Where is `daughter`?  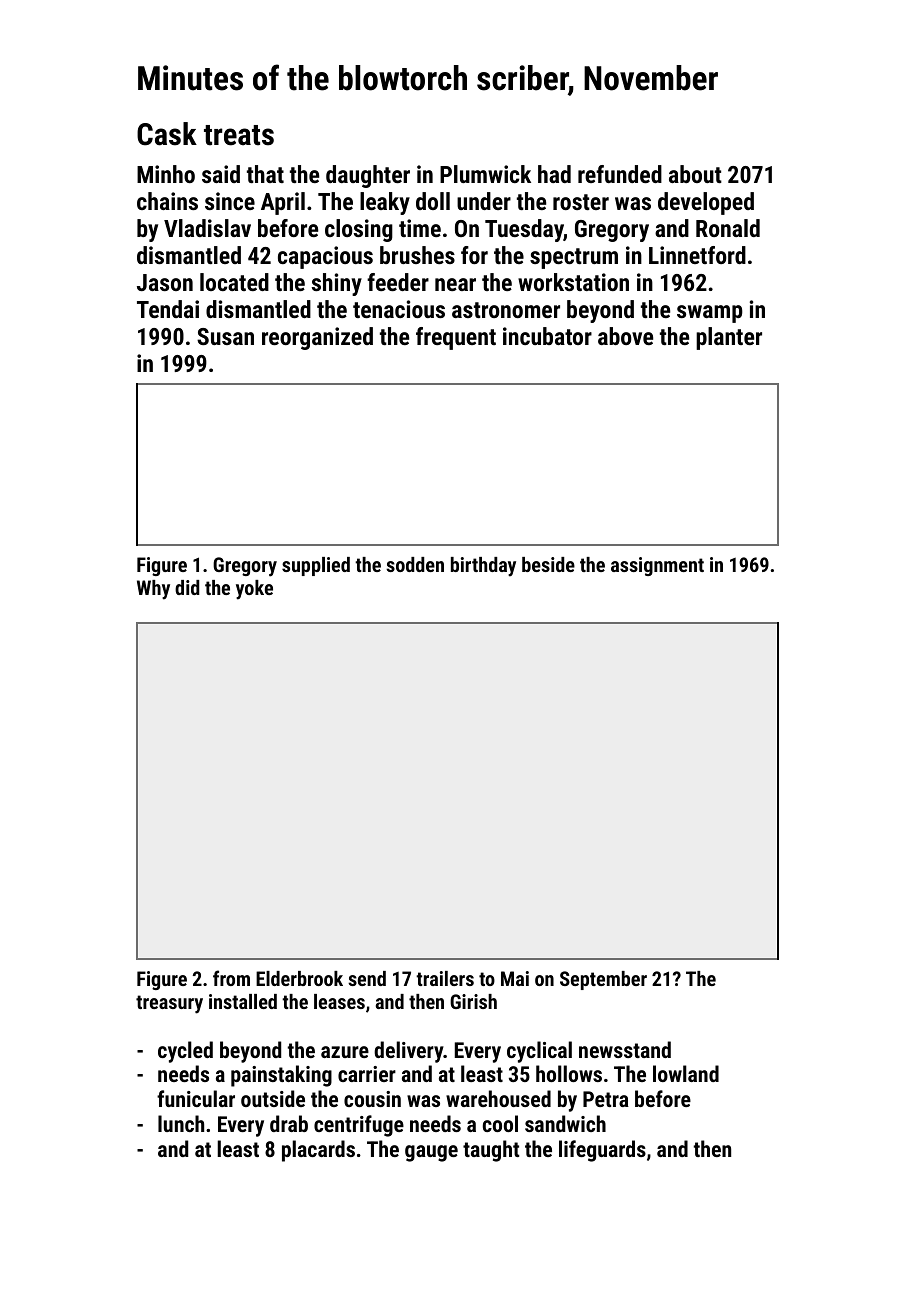 daughter is located at coordinates (368, 176).
